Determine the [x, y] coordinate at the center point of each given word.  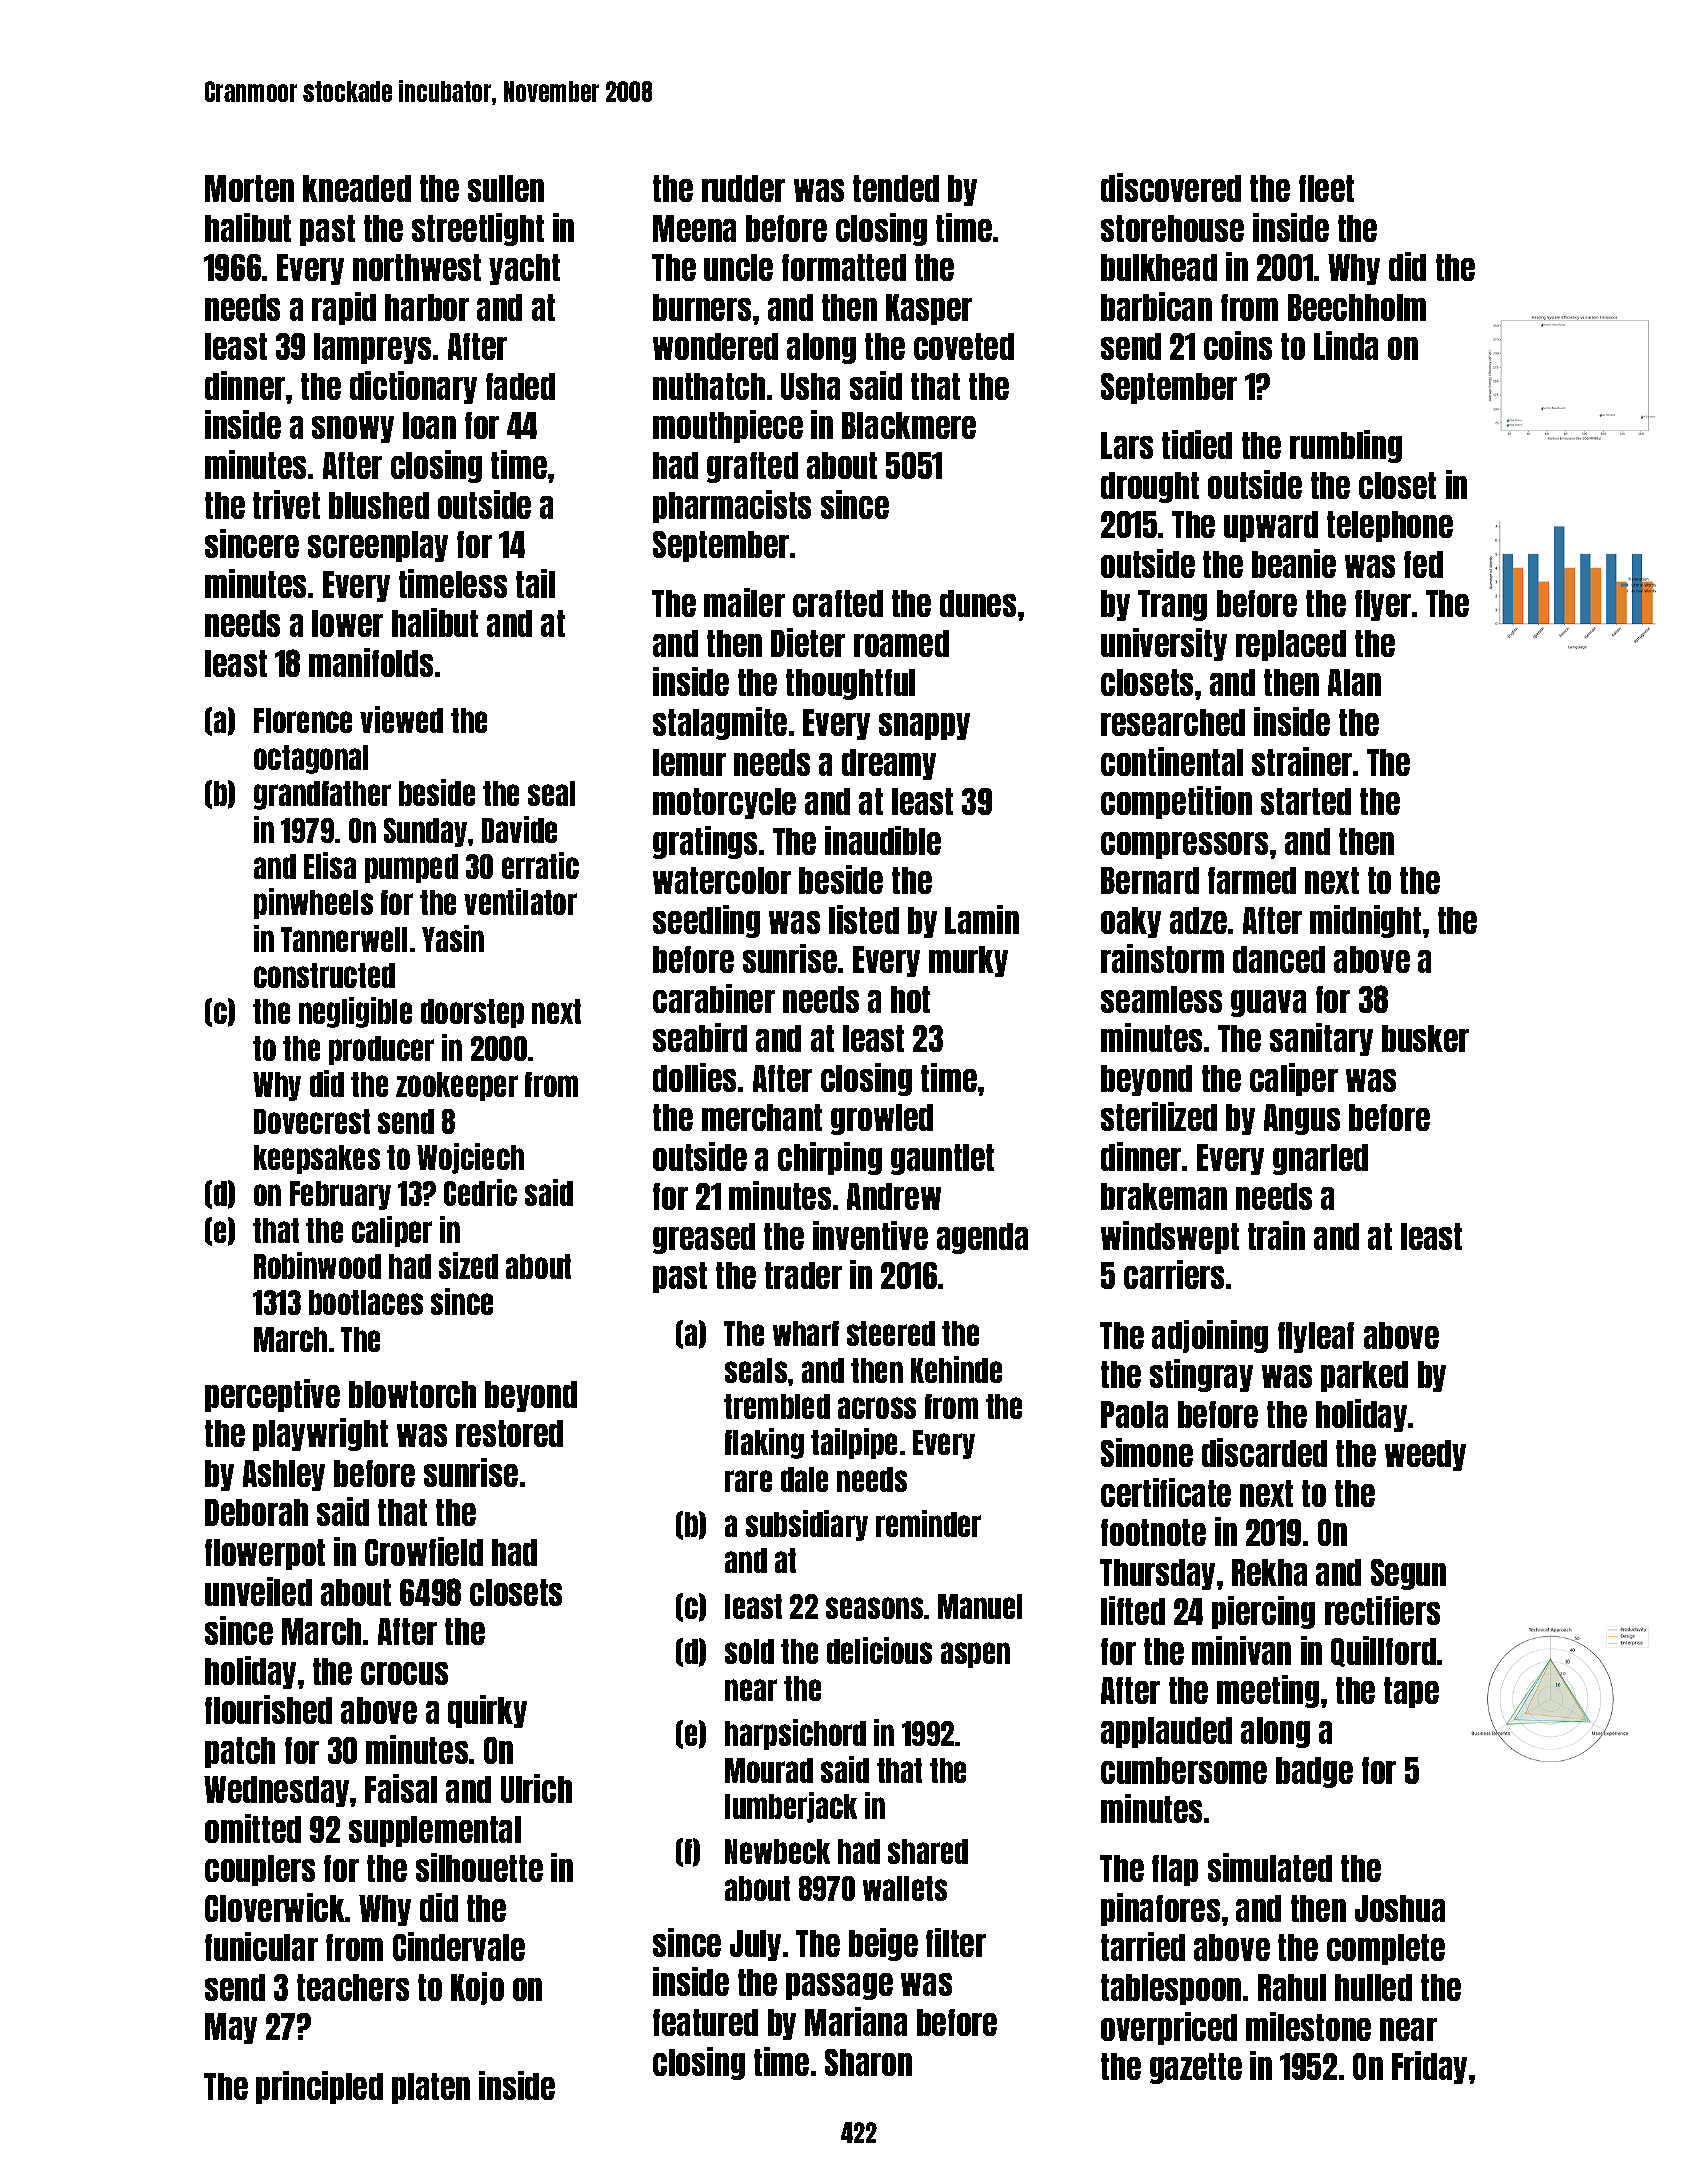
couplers [260, 1870]
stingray [1201, 1375]
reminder [928, 1523]
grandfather [322, 795]
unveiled [258, 1591]
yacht [524, 269]
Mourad [769, 1770]
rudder [743, 188]
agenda [982, 1238]
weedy [1425, 1455]
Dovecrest [312, 1121]
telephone [1390, 526]
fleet [1326, 188]
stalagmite [720, 723]
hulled [1373, 1987]
